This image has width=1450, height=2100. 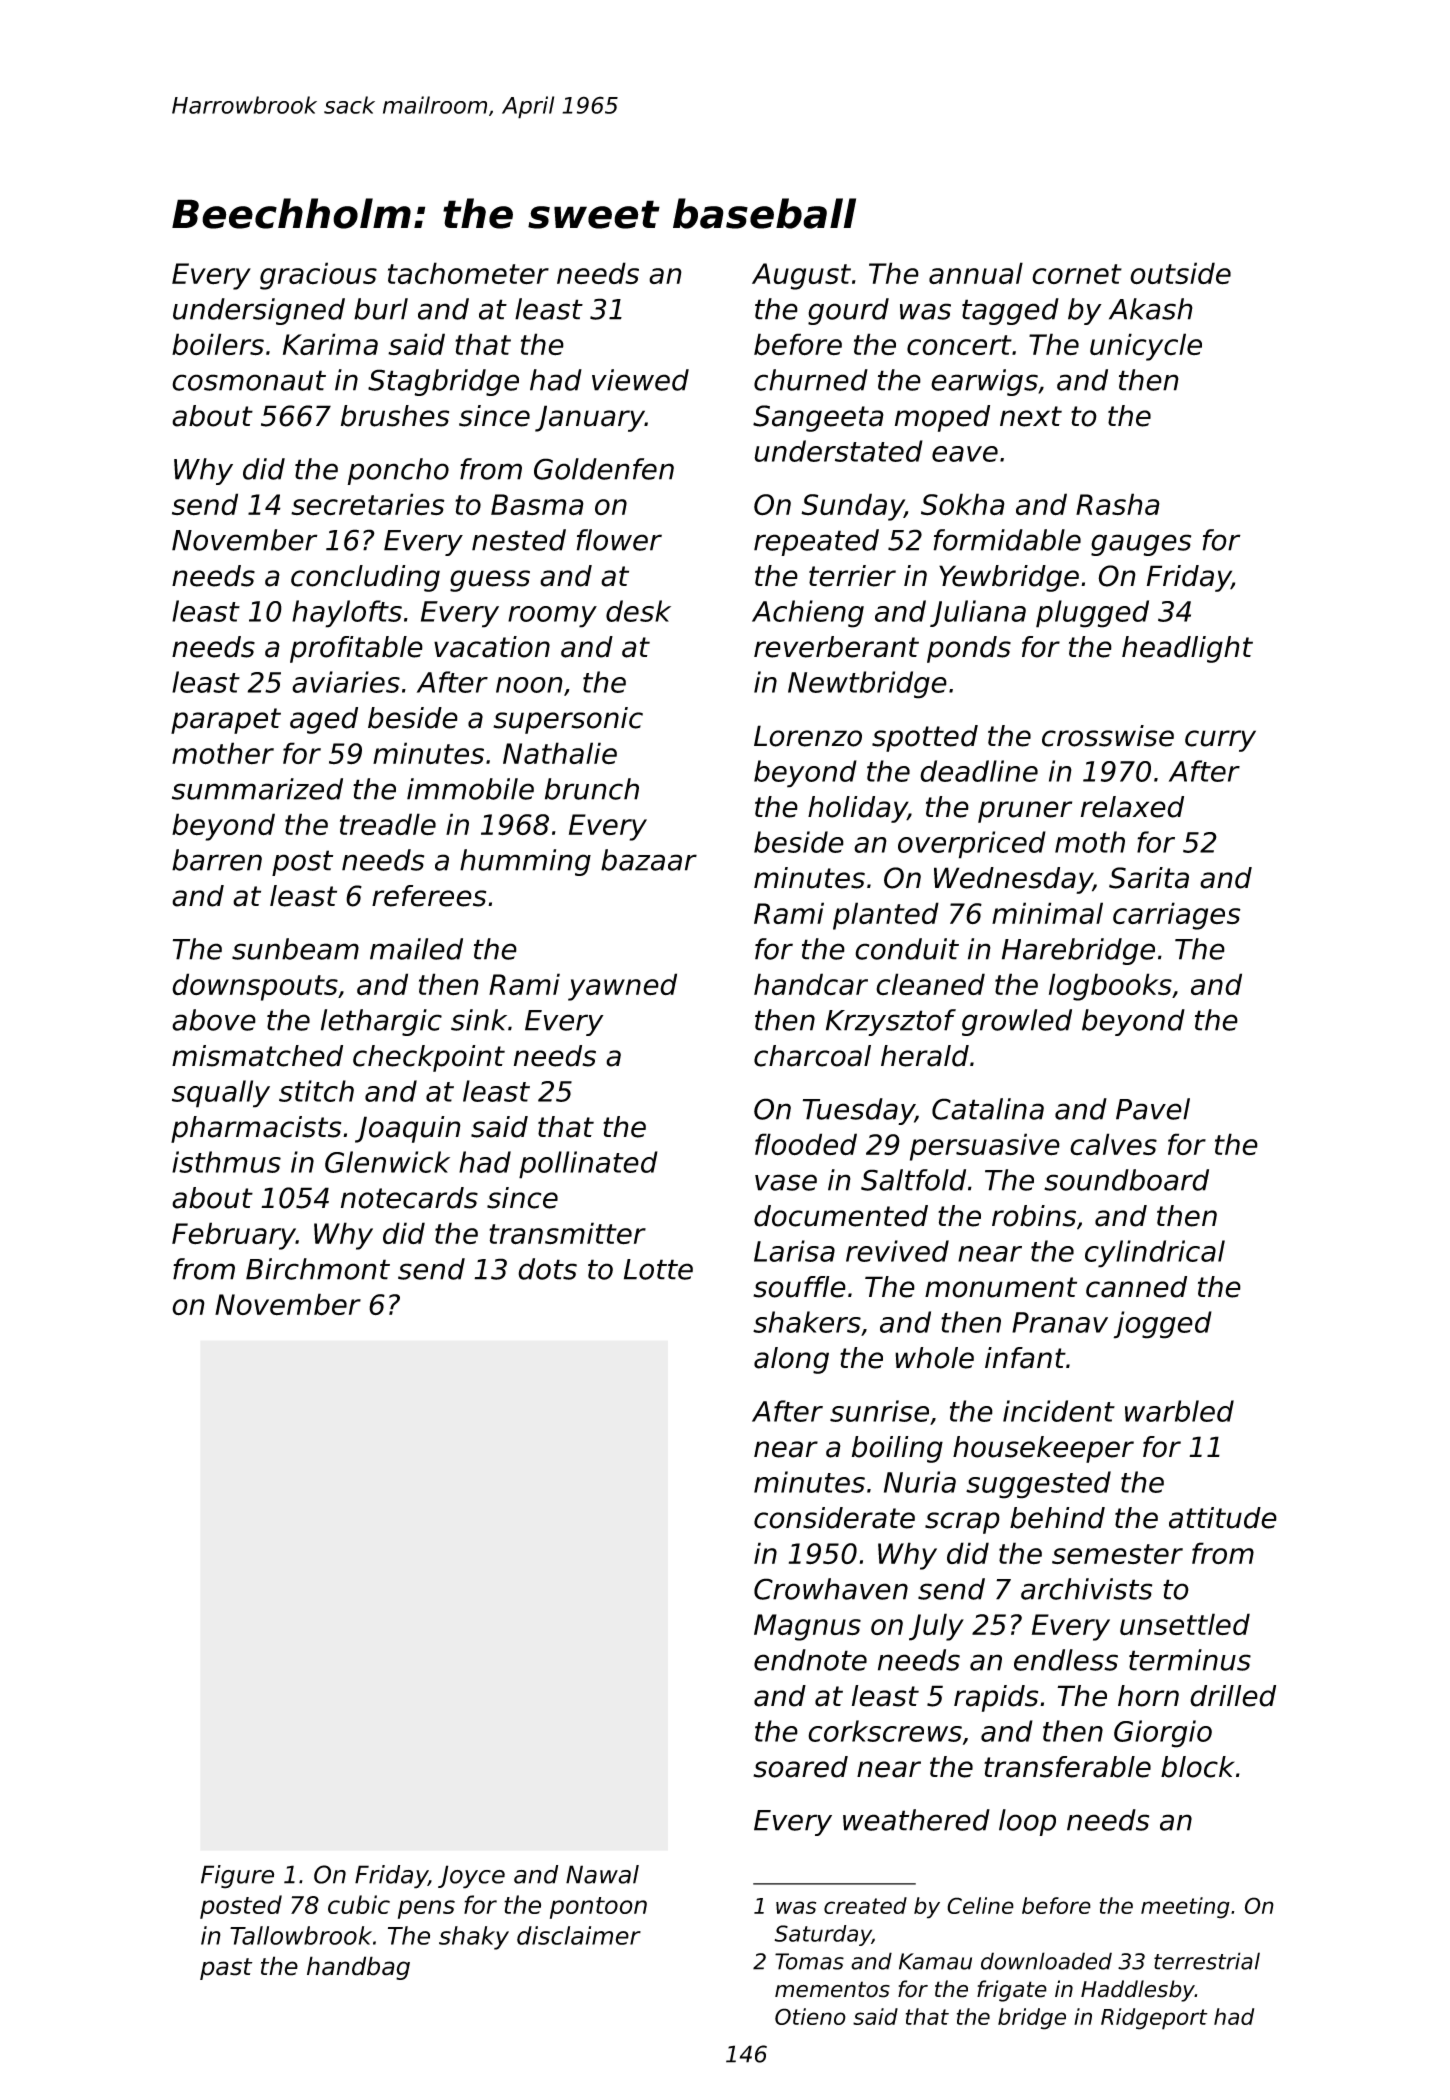 I want to click on August, so click(x=801, y=276).
